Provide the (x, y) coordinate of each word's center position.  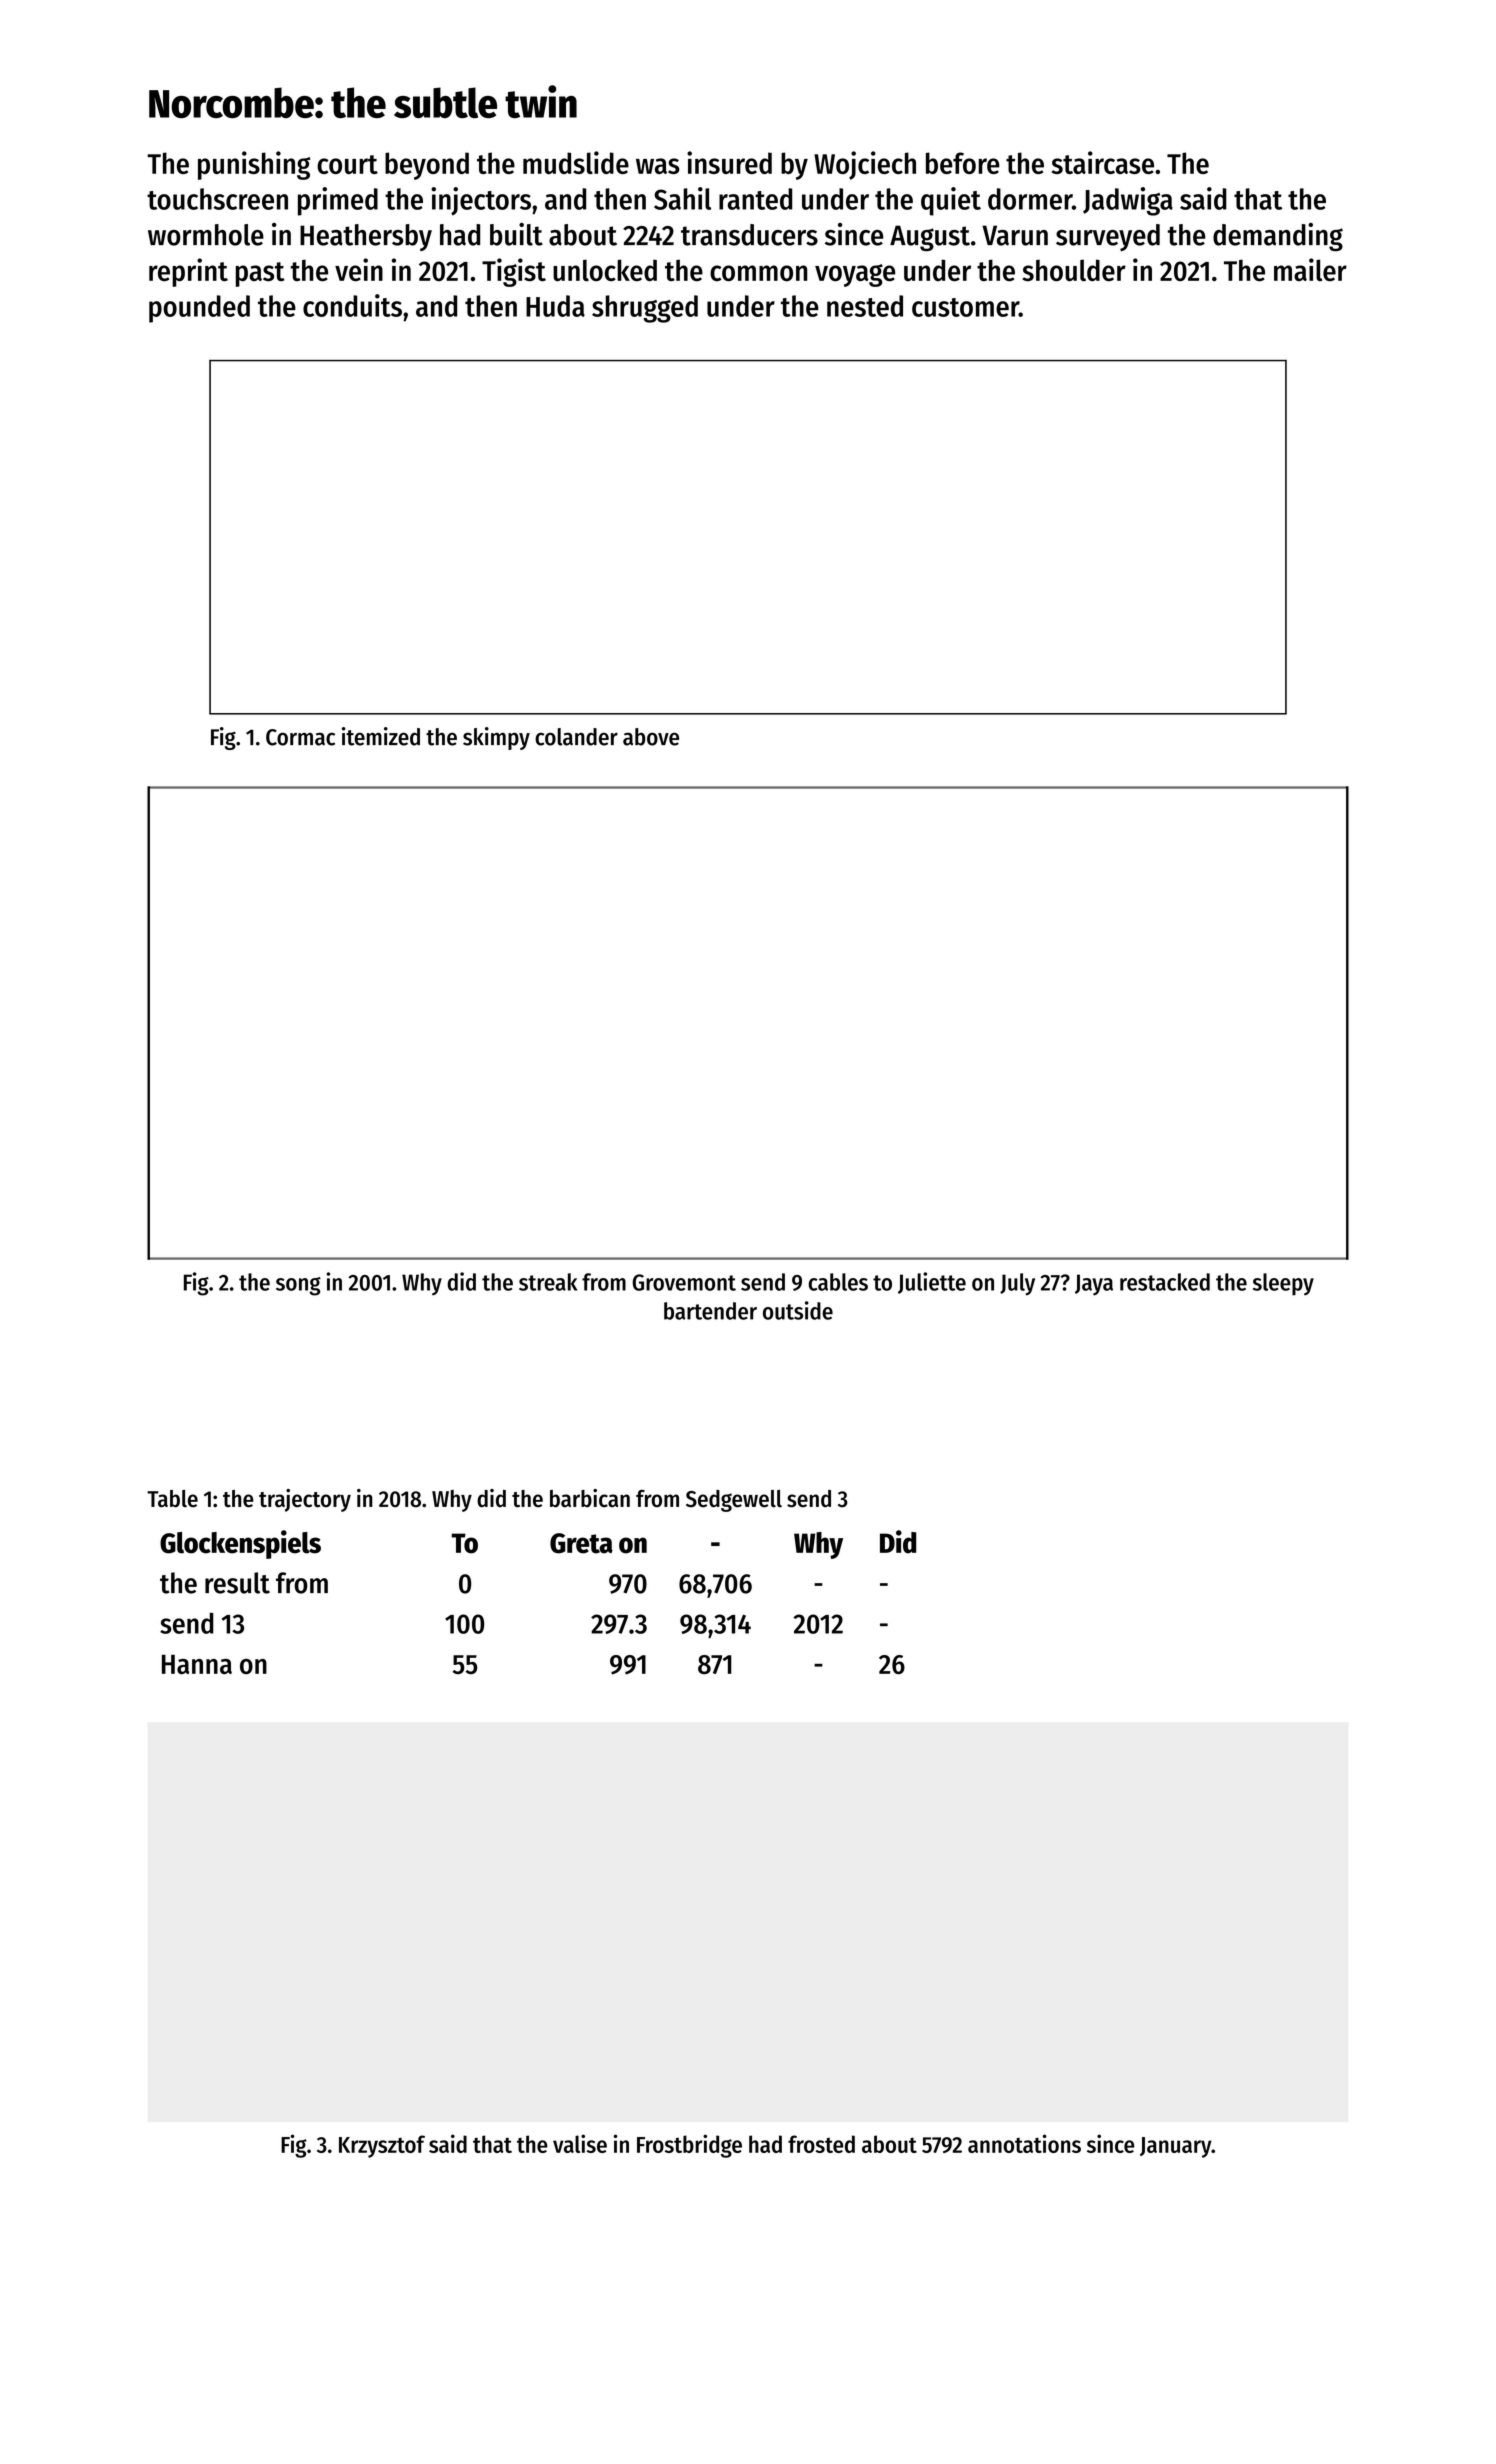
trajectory (305, 1500)
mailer (1310, 269)
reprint (188, 272)
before (963, 163)
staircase (1103, 162)
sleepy (1283, 1284)
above (651, 737)
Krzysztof (382, 2146)
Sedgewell (734, 1501)
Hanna (197, 1664)
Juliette (932, 1283)
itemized (381, 736)
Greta (581, 1543)
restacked (1165, 1282)
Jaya (1094, 1285)
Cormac (300, 737)
